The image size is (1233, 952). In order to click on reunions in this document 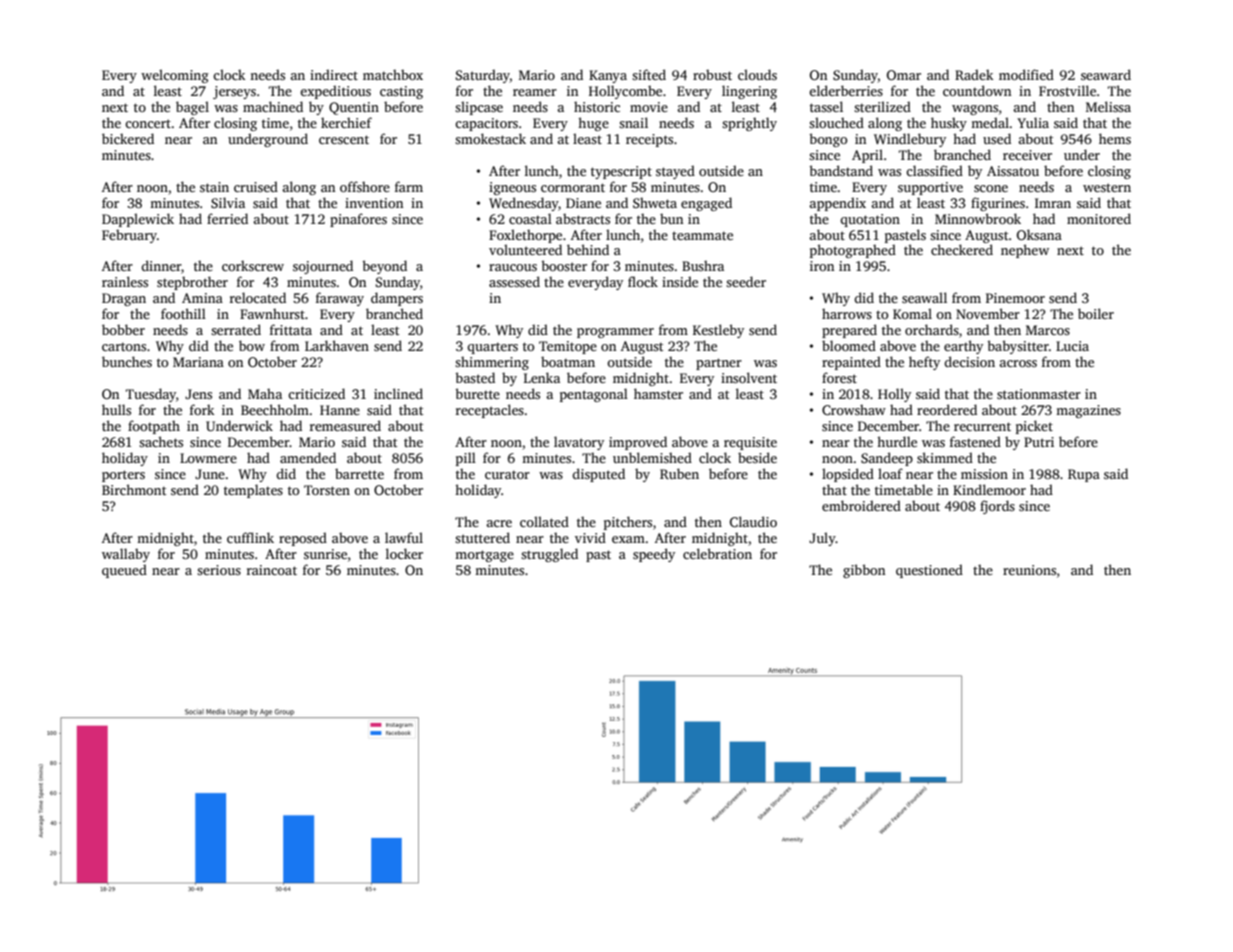, I will do `click(1029, 570)`.
